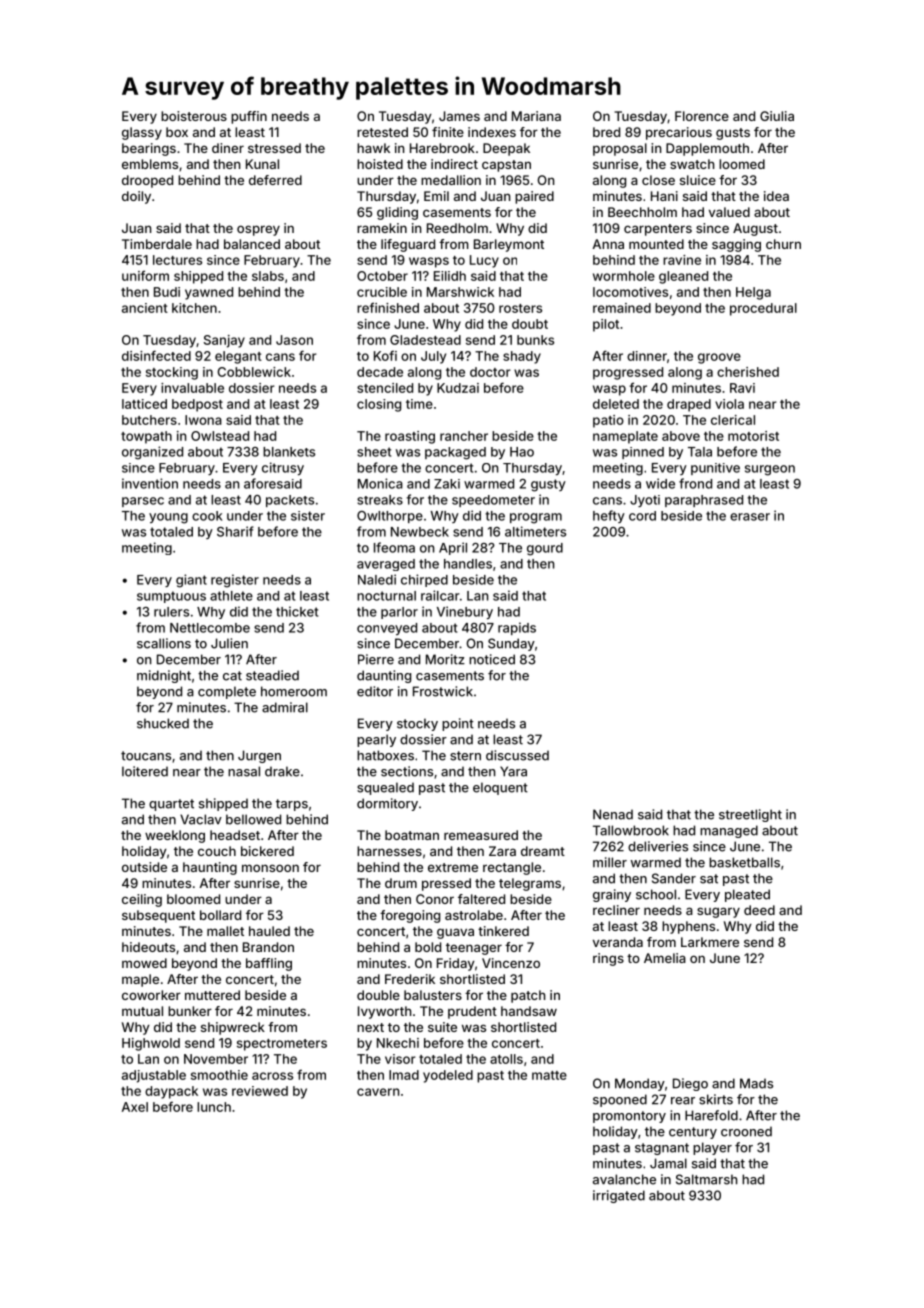  What do you see at coordinates (260, 1091) in the screenshot?
I see `reviewed` at bounding box center [260, 1091].
